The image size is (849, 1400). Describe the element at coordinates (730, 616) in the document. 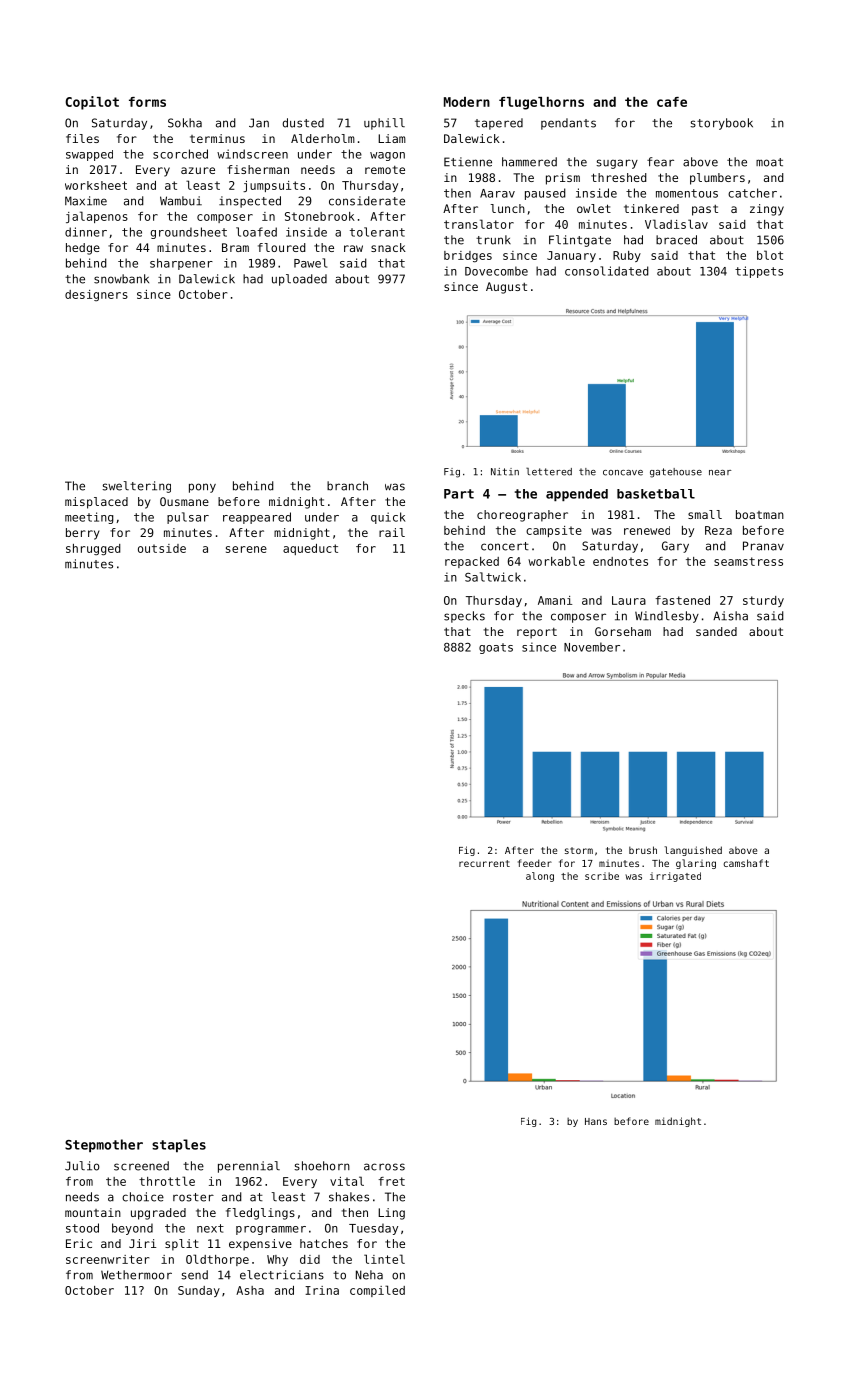

I see `Aisha` at that location.
